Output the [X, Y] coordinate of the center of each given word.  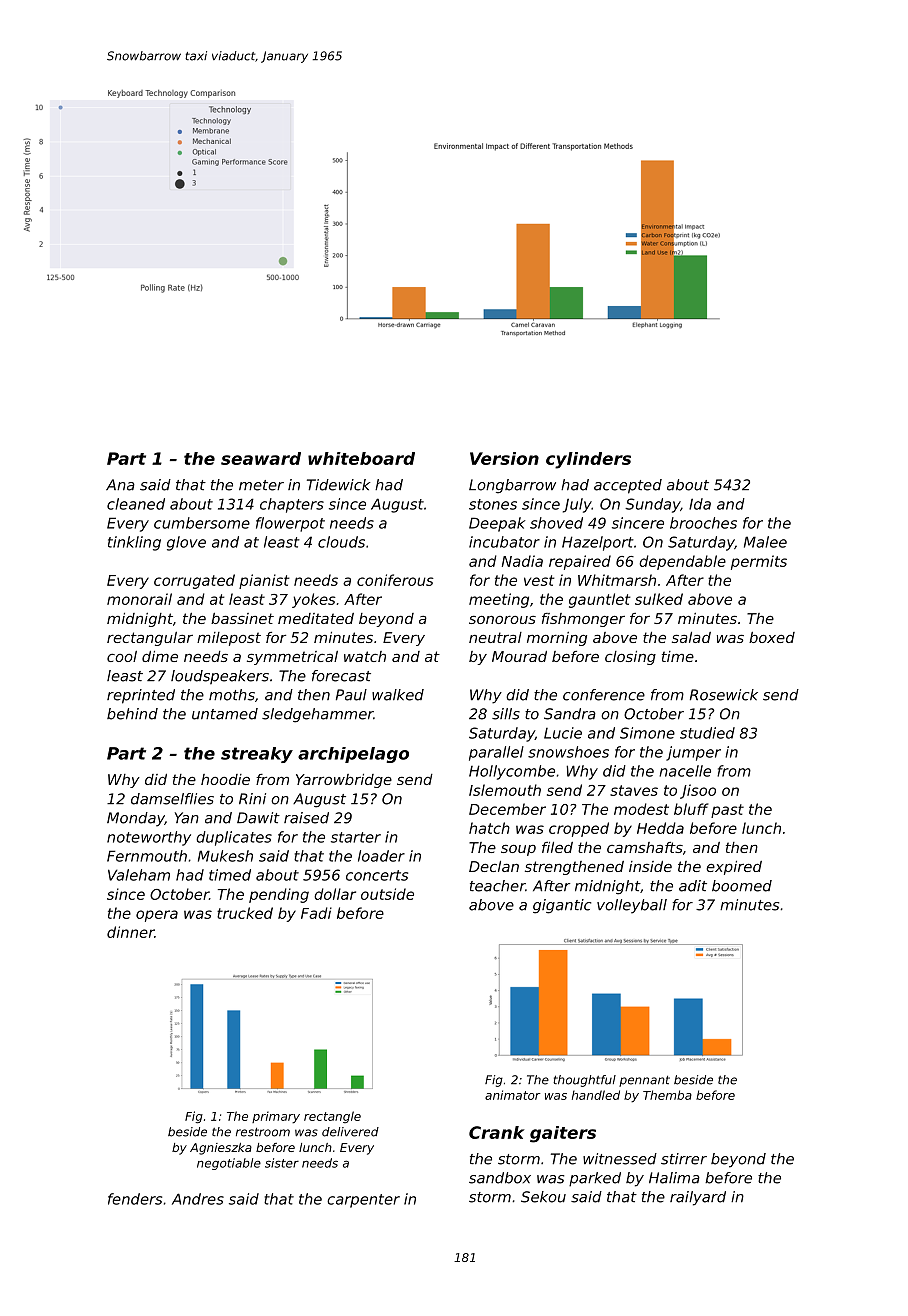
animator [513, 1095]
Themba [667, 1095]
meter [261, 485]
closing [630, 658]
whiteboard [361, 458]
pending [279, 895]
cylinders [588, 460]
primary [276, 1117]
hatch [489, 828]
